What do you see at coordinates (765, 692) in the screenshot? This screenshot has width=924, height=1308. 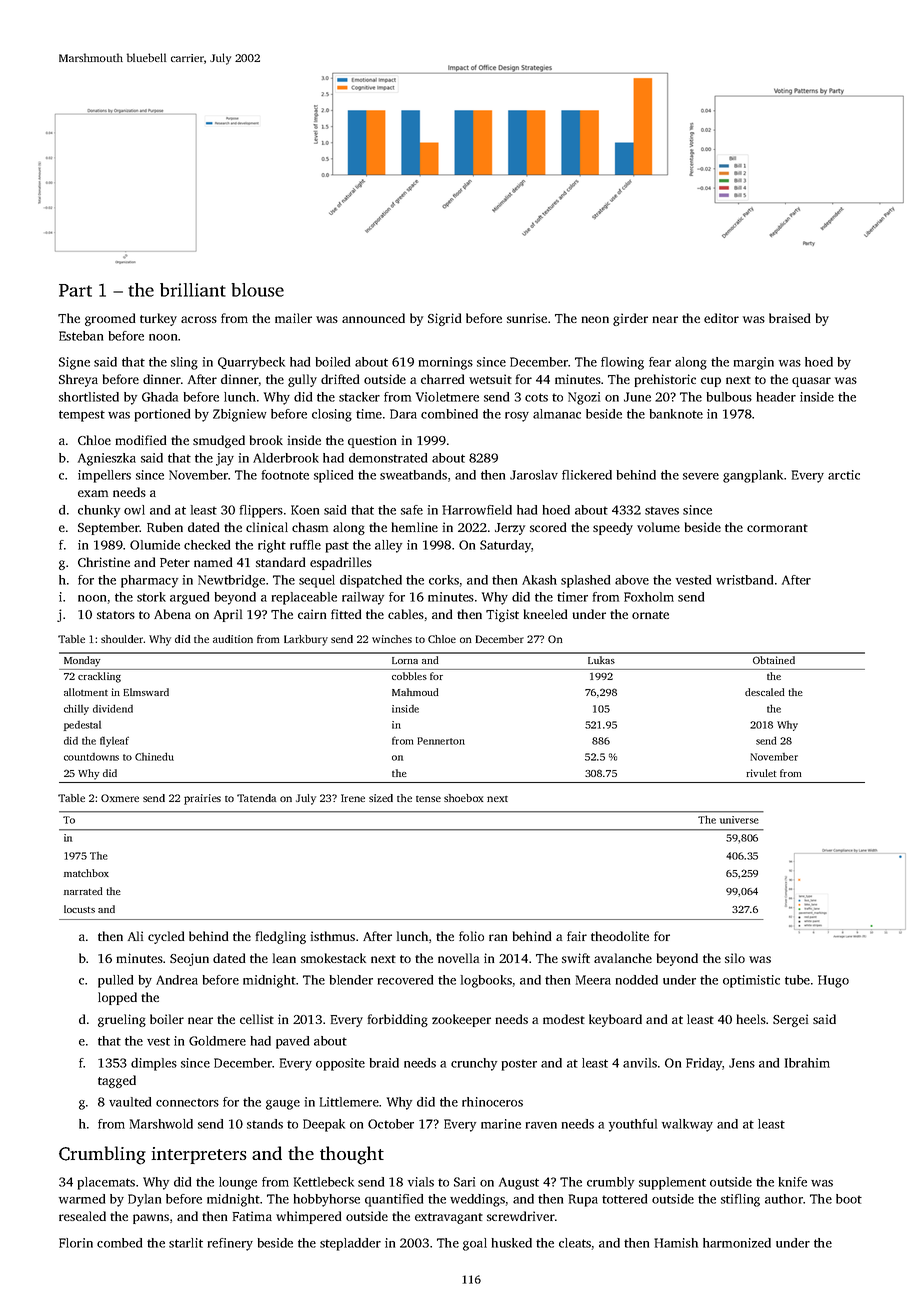 I see `descaled` at bounding box center [765, 692].
